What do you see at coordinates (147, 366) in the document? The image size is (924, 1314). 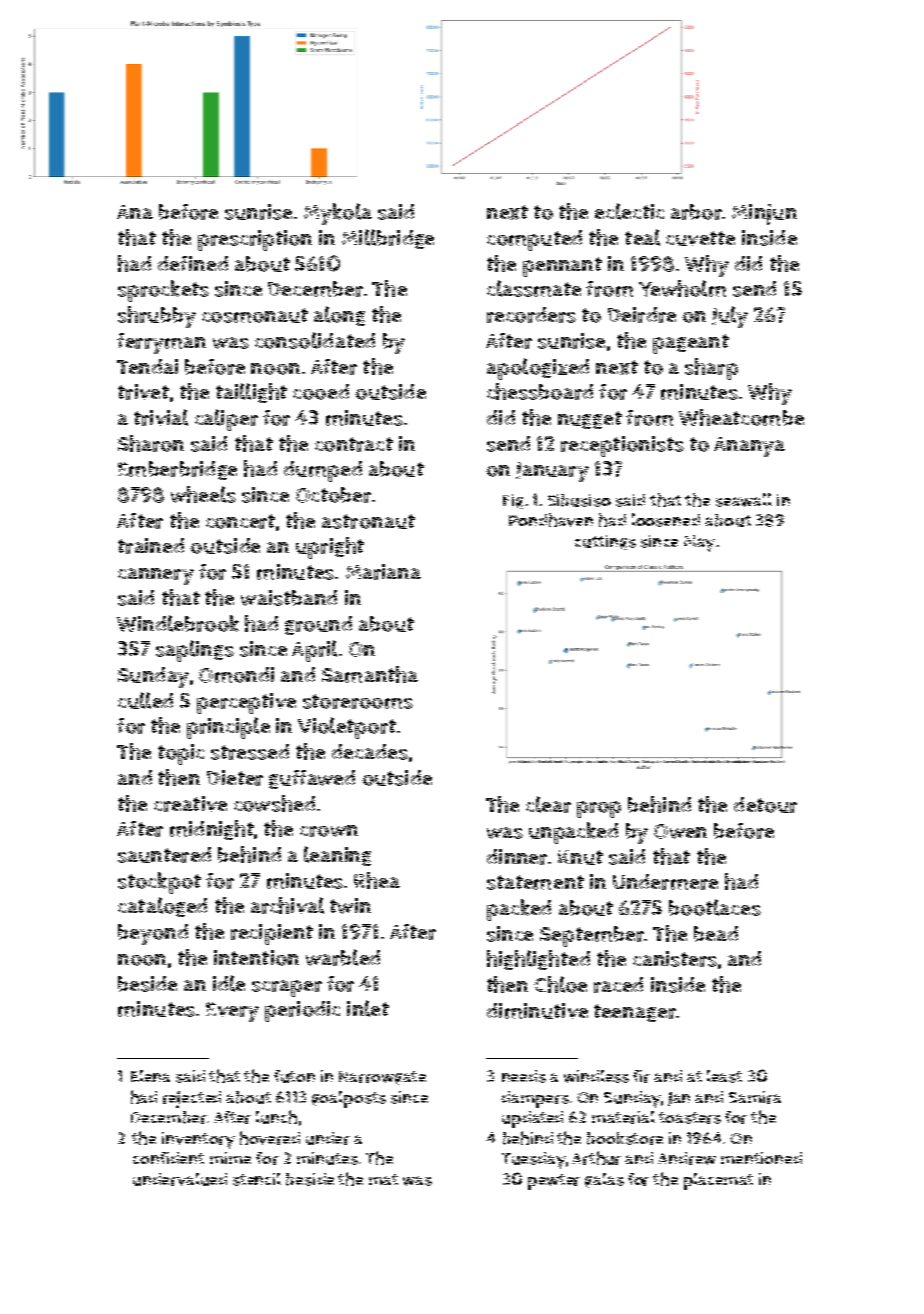 I see `Tendai` at bounding box center [147, 366].
